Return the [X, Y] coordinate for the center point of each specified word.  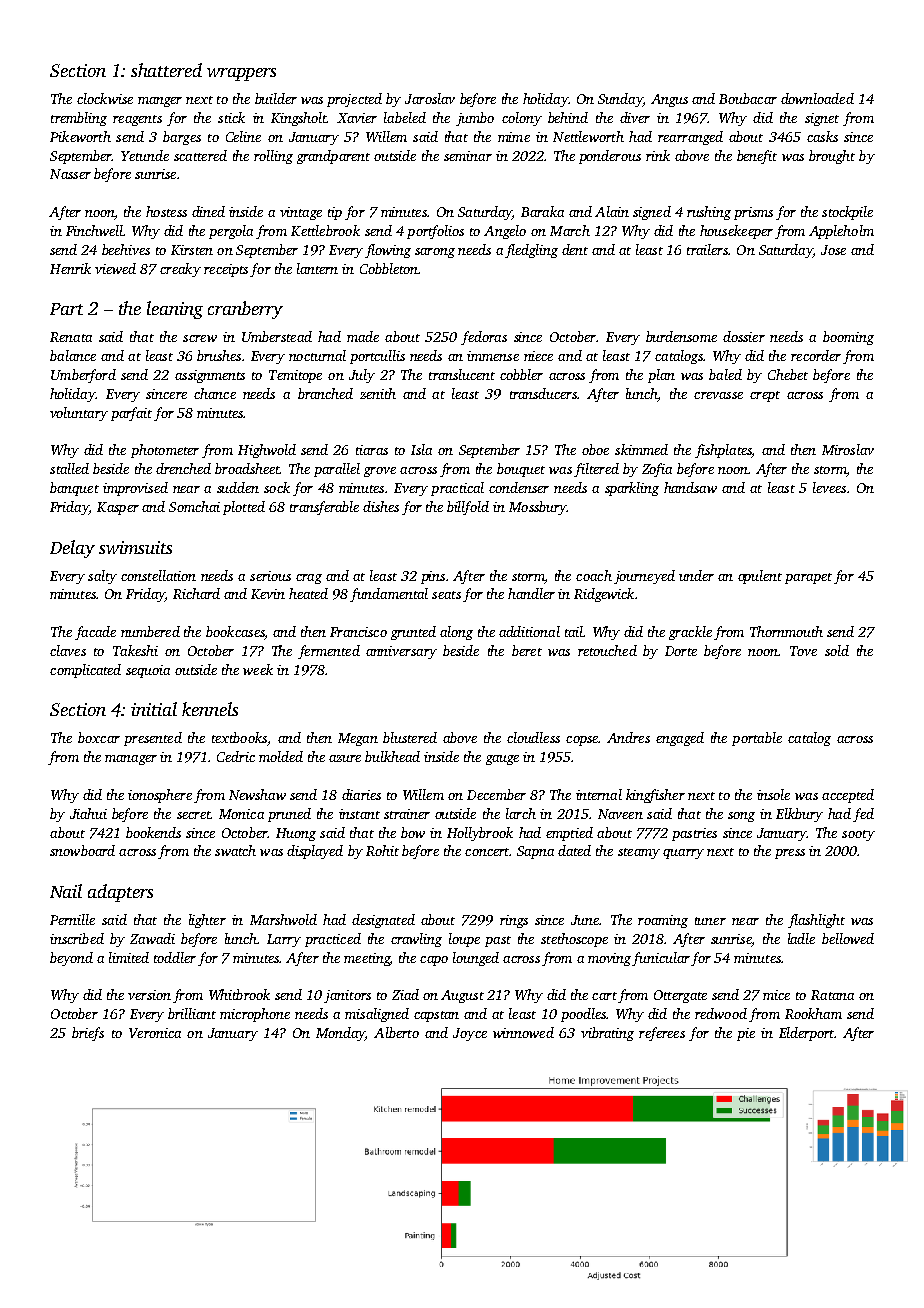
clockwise [105, 98]
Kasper [118, 508]
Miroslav [848, 449]
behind [568, 117]
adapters [120, 893]
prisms [753, 213]
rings [514, 921]
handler [531, 593]
